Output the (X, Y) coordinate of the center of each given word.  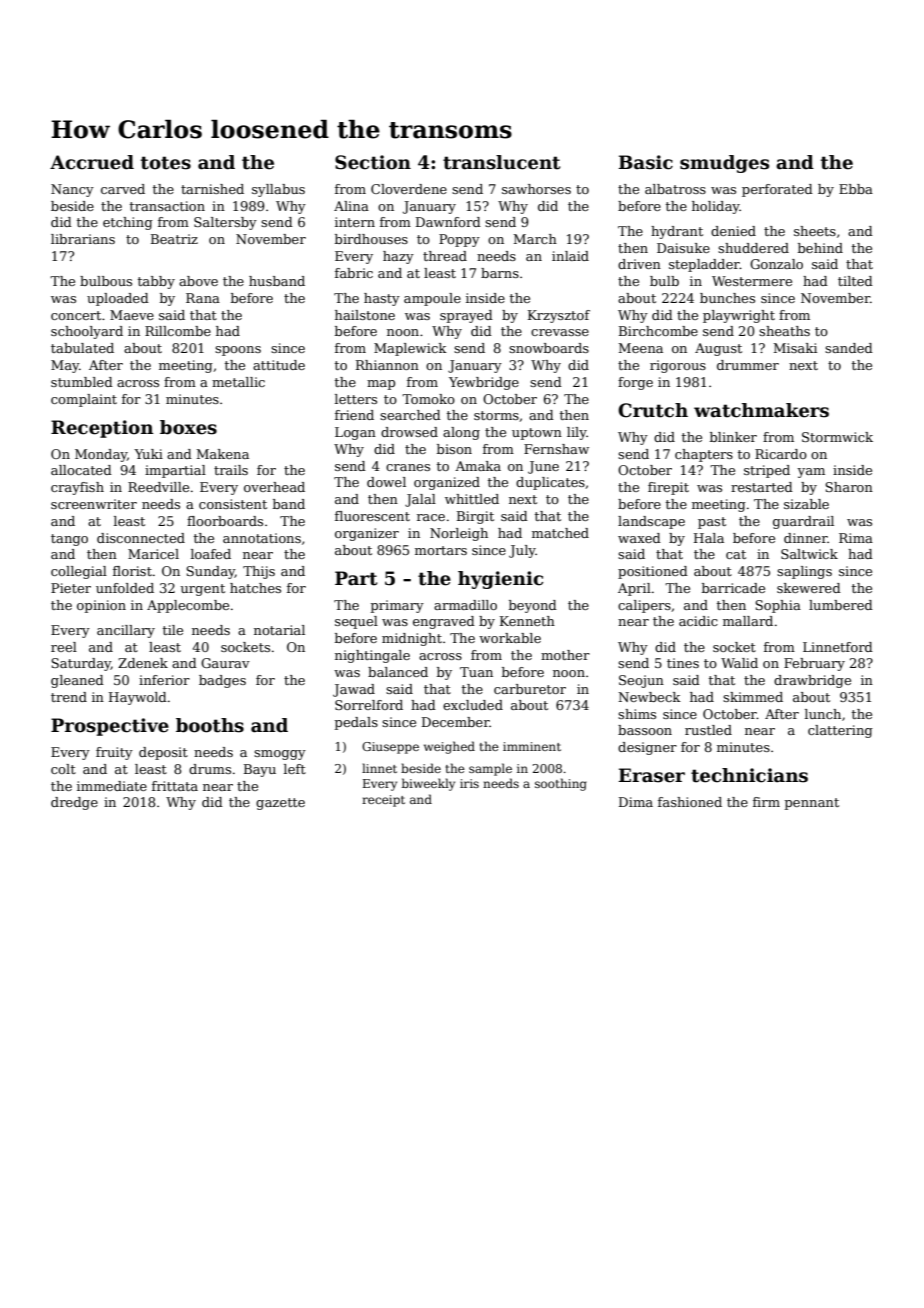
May (65, 366)
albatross (675, 189)
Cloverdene (409, 189)
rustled (708, 730)
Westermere (752, 281)
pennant (812, 804)
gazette (280, 804)
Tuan (476, 672)
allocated (81, 470)
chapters (704, 455)
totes (166, 163)
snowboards (549, 348)
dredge (74, 803)
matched (560, 533)
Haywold (138, 698)
